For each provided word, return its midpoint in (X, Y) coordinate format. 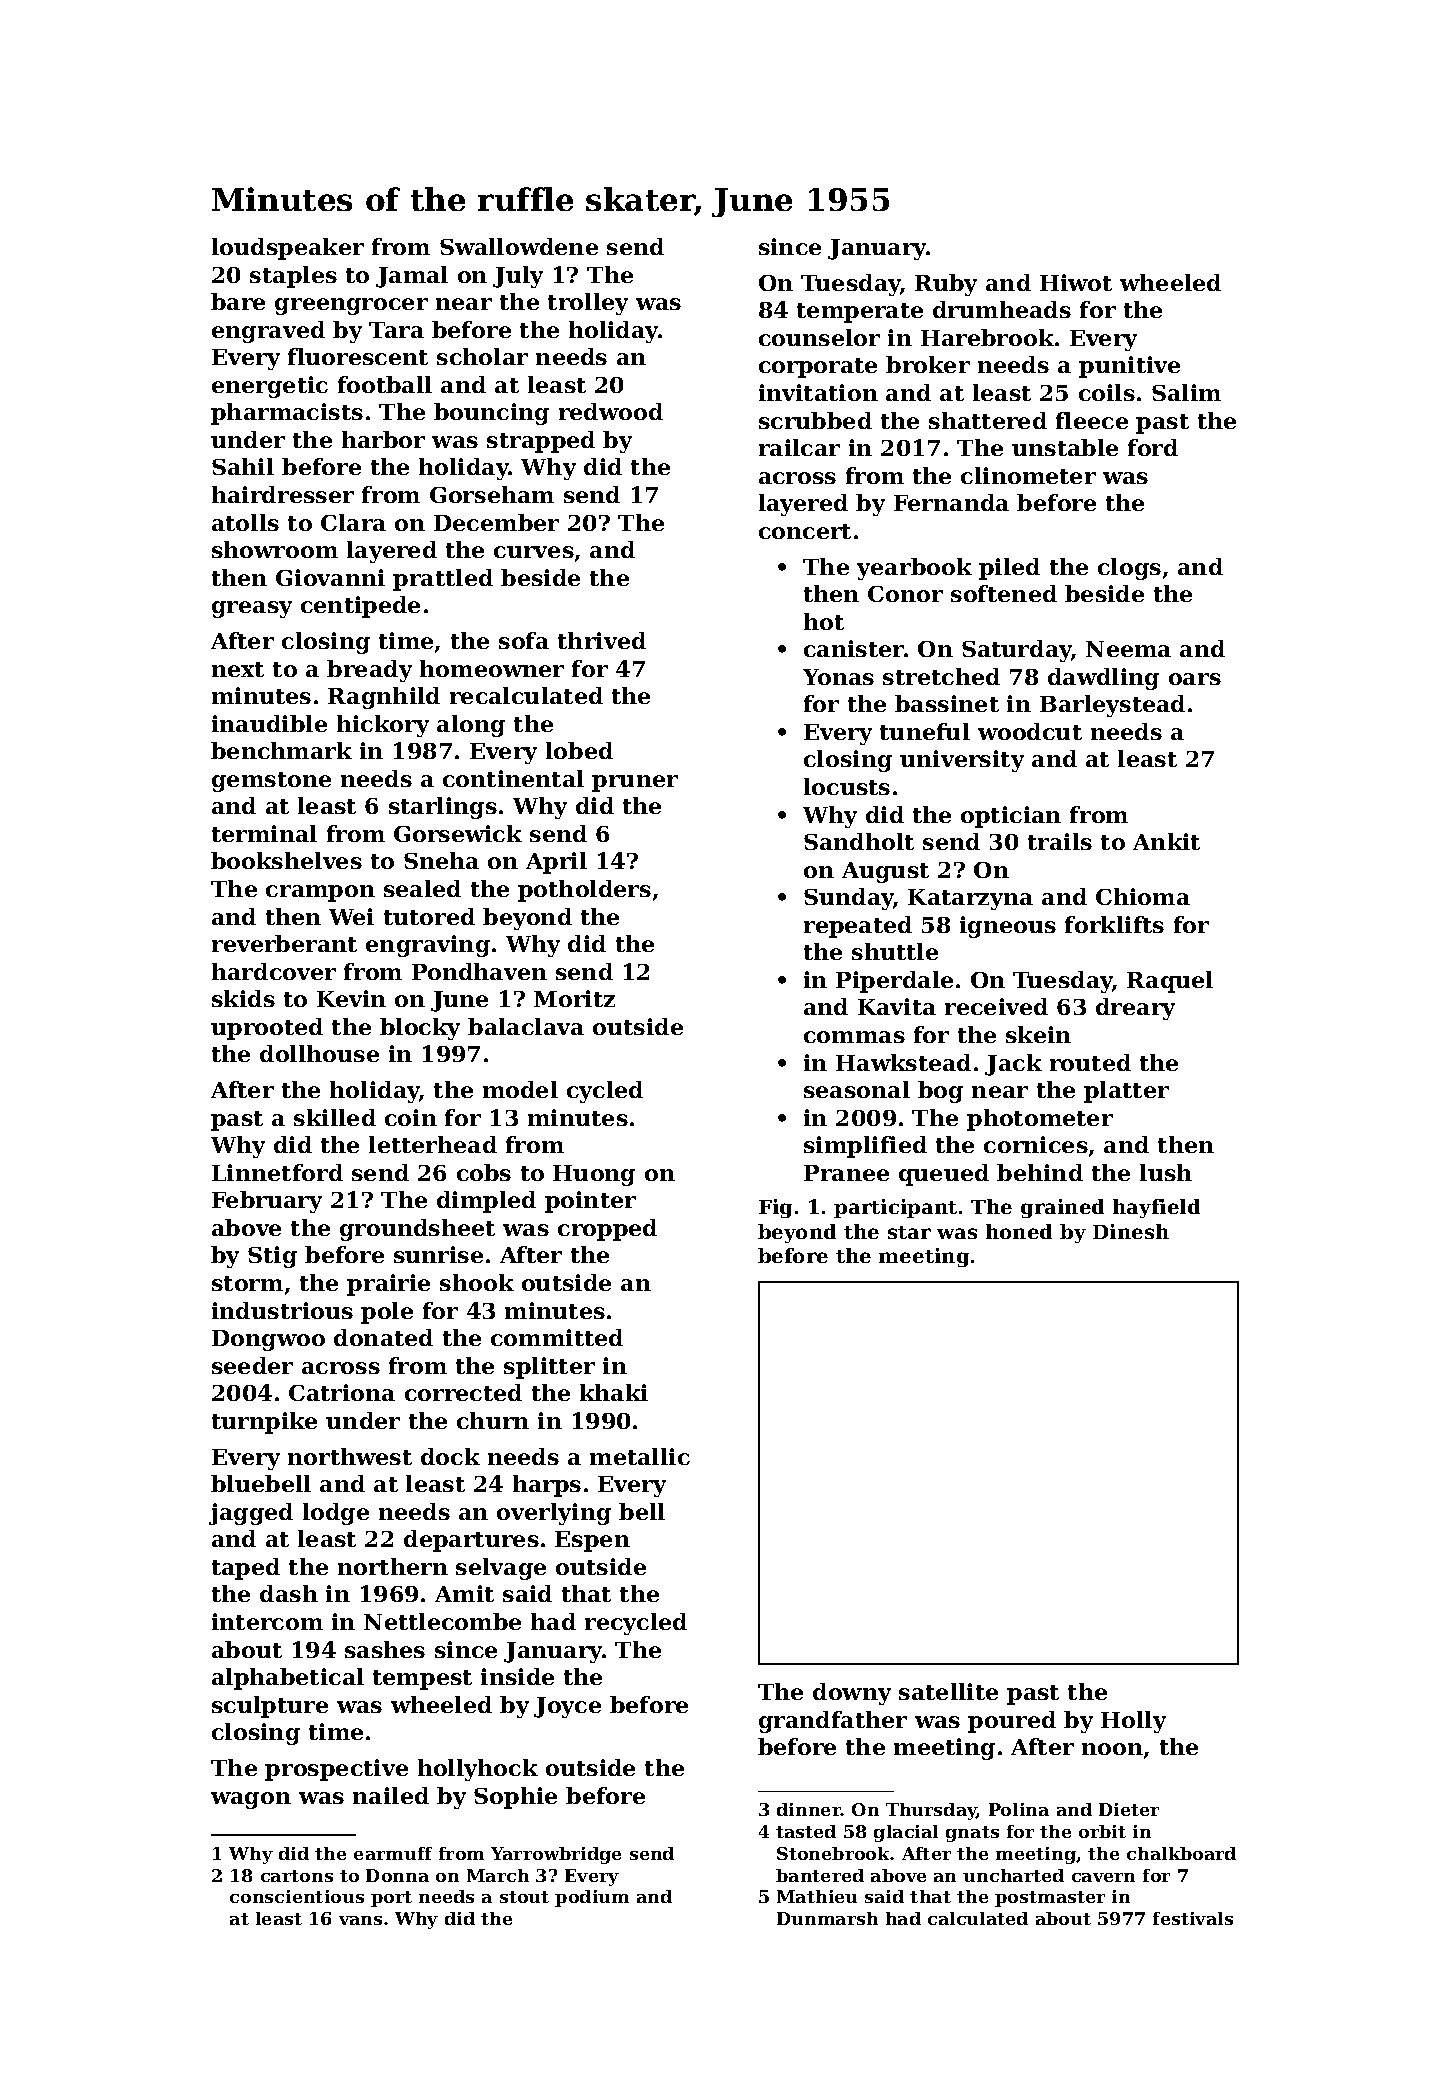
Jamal (412, 277)
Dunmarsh (827, 1918)
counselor (819, 337)
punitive (1129, 367)
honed (1019, 1231)
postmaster (1050, 1899)
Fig (775, 1208)
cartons (297, 1876)
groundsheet (417, 1230)
